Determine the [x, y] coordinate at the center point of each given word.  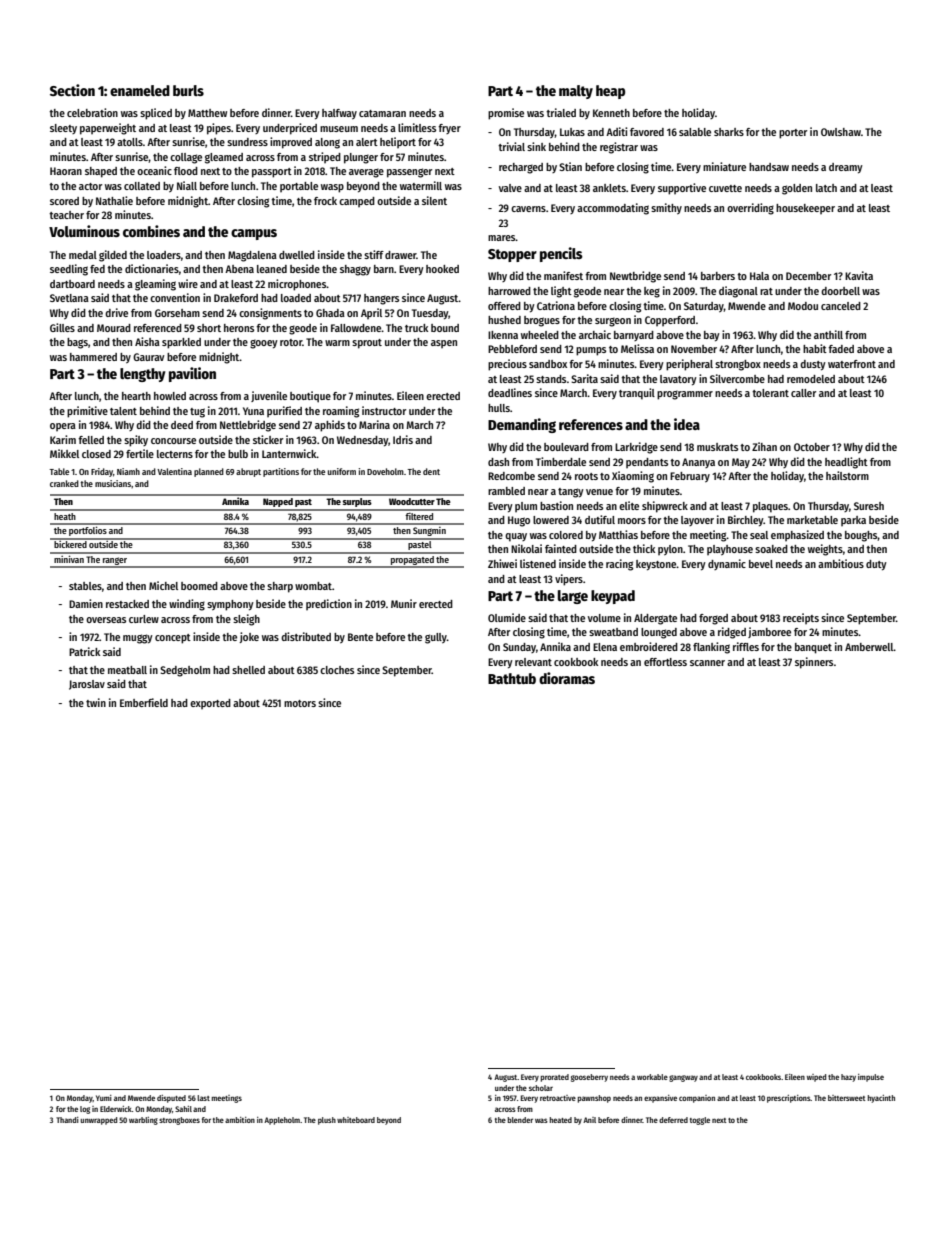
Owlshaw [841, 132]
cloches [337, 670]
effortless [665, 662]
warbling [143, 1121]
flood [186, 171]
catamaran [382, 113]
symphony [230, 605]
